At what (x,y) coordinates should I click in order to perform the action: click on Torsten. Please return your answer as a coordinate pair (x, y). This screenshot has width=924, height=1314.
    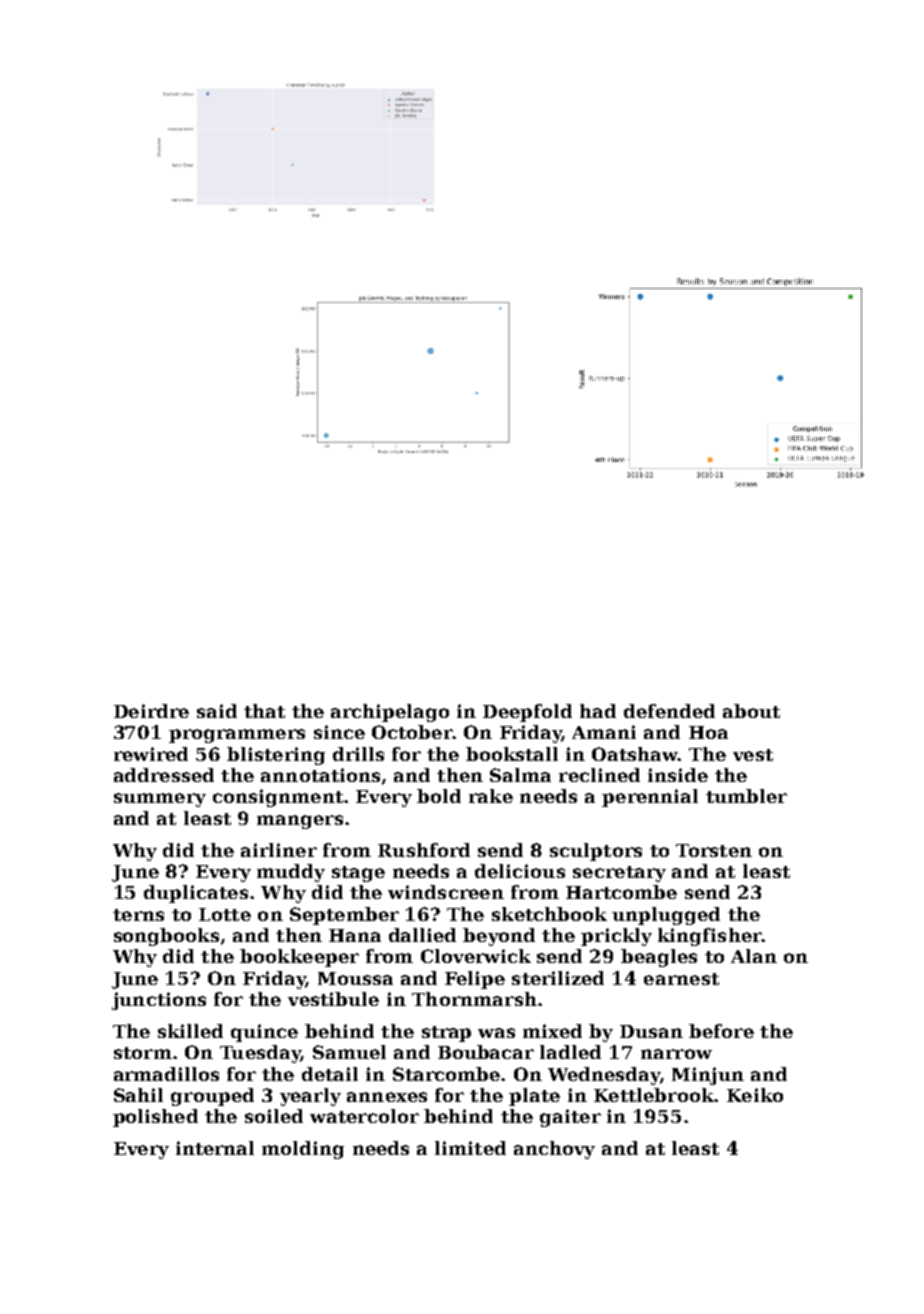
    Looking at the image, I should click on (714, 850).
